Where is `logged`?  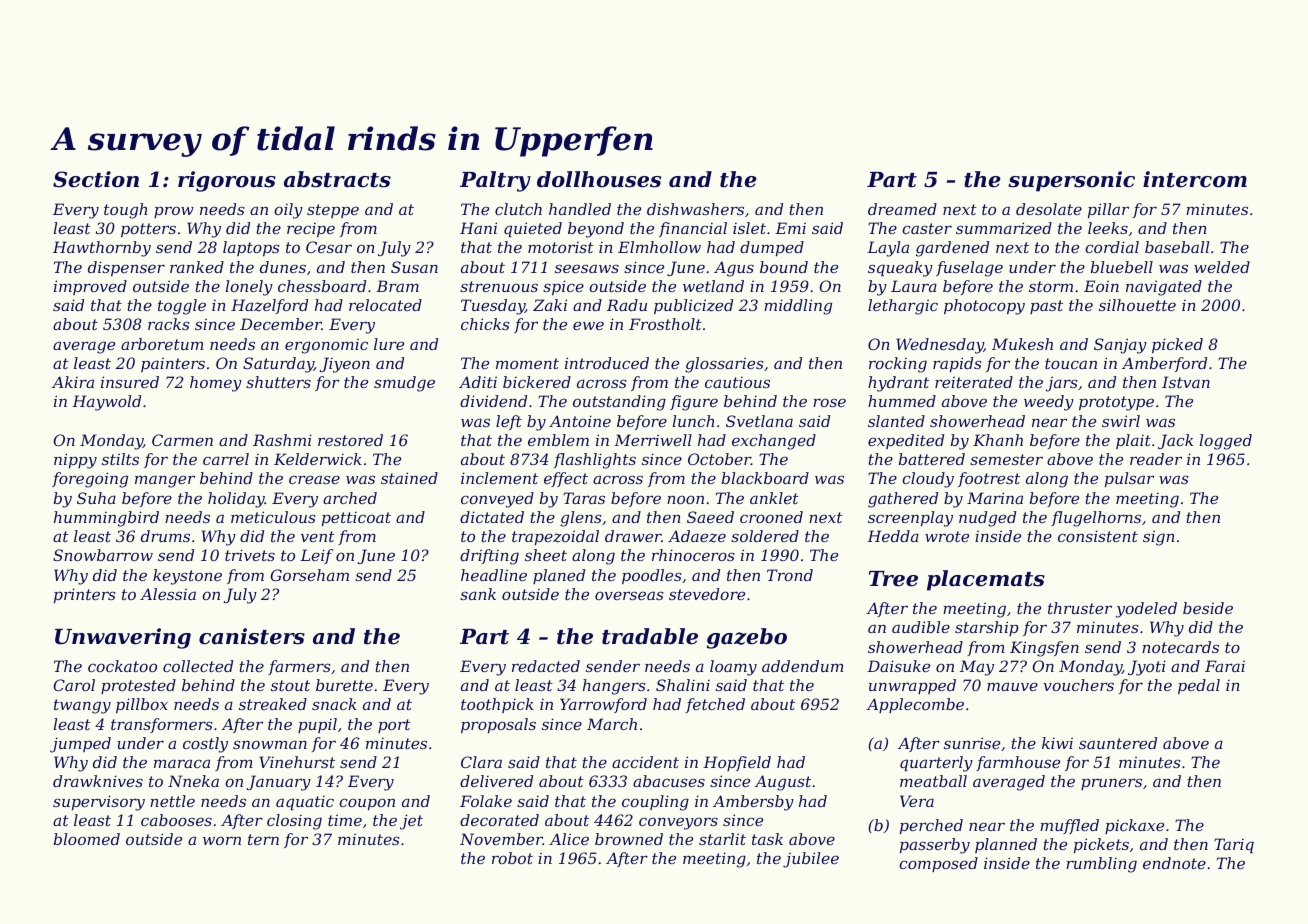
logged is located at coordinates (1225, 442).
